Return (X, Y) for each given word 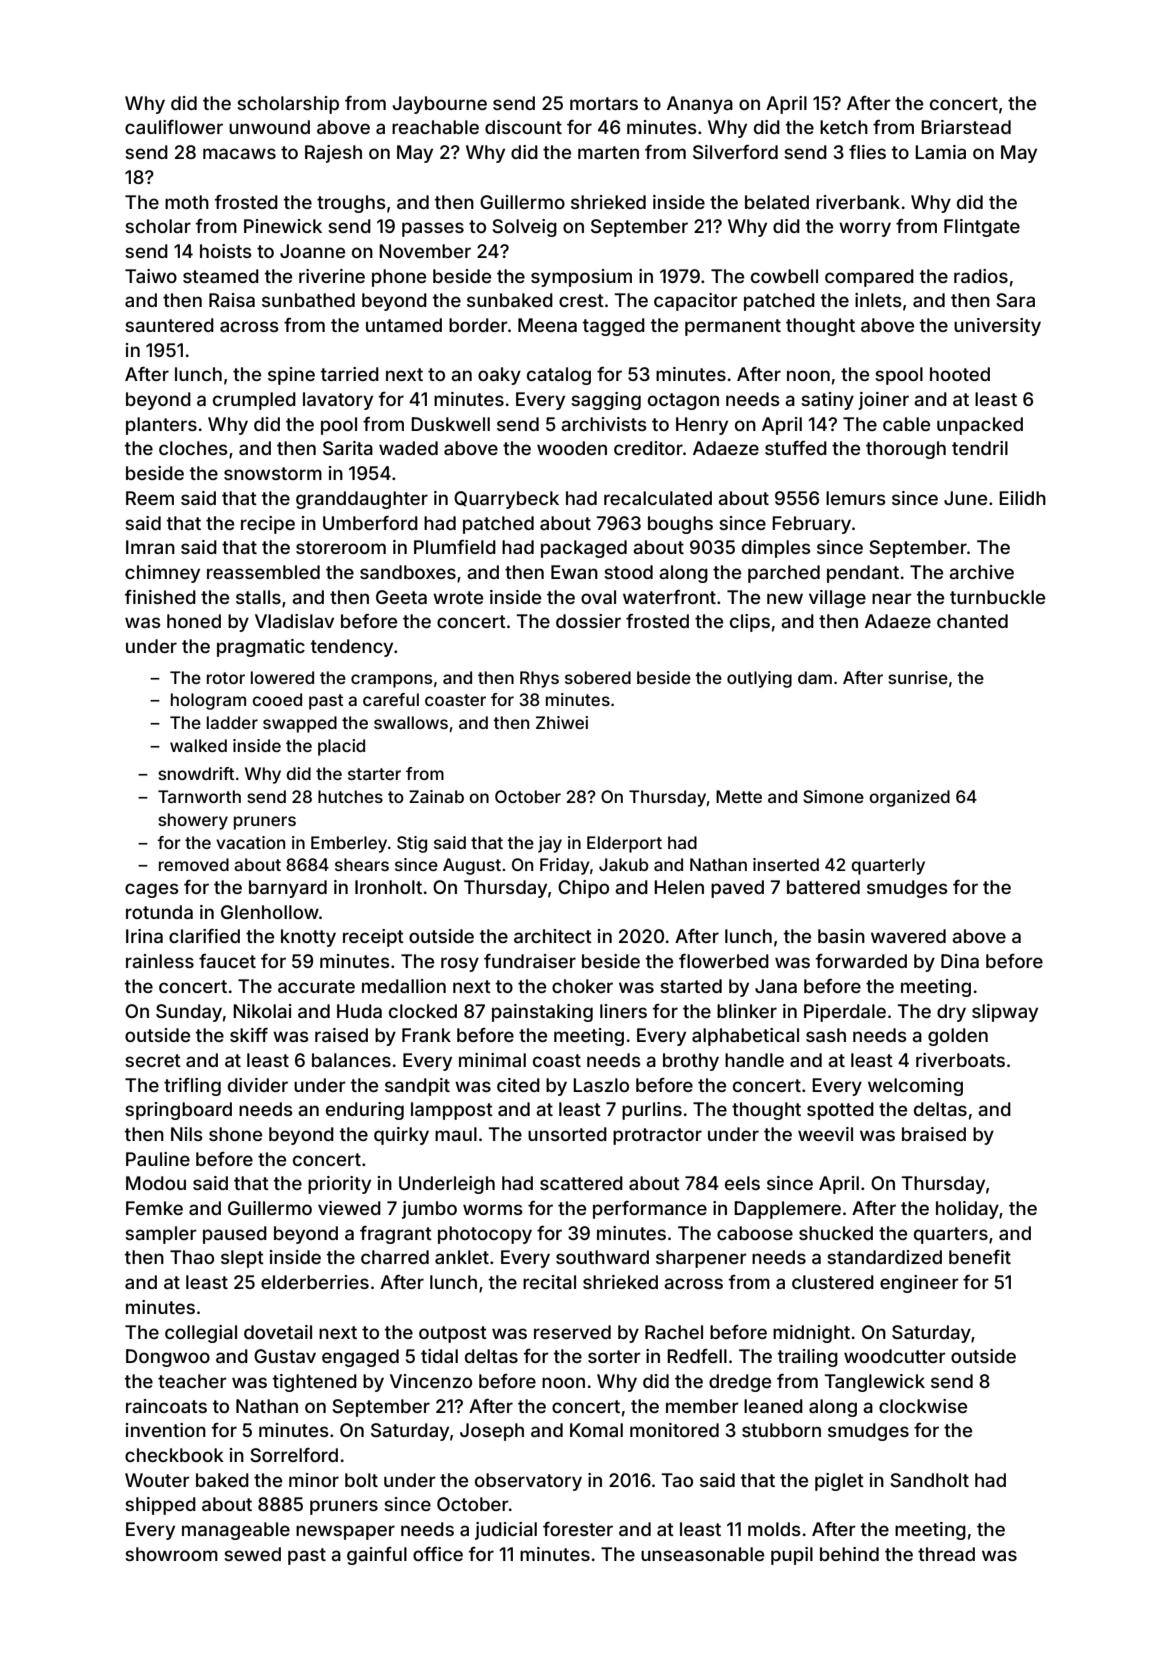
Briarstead (966, 127)
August (472, 866)
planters (161, 426)
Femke (154, 1208)
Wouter (157, 1480)
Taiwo (151, 276)
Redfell (697, 1356)
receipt (373, 938)
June (965, 498)
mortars (604, 103)
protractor (657, 1136)
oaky (499, 376)
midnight (811, 1334)
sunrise (918, 677)
